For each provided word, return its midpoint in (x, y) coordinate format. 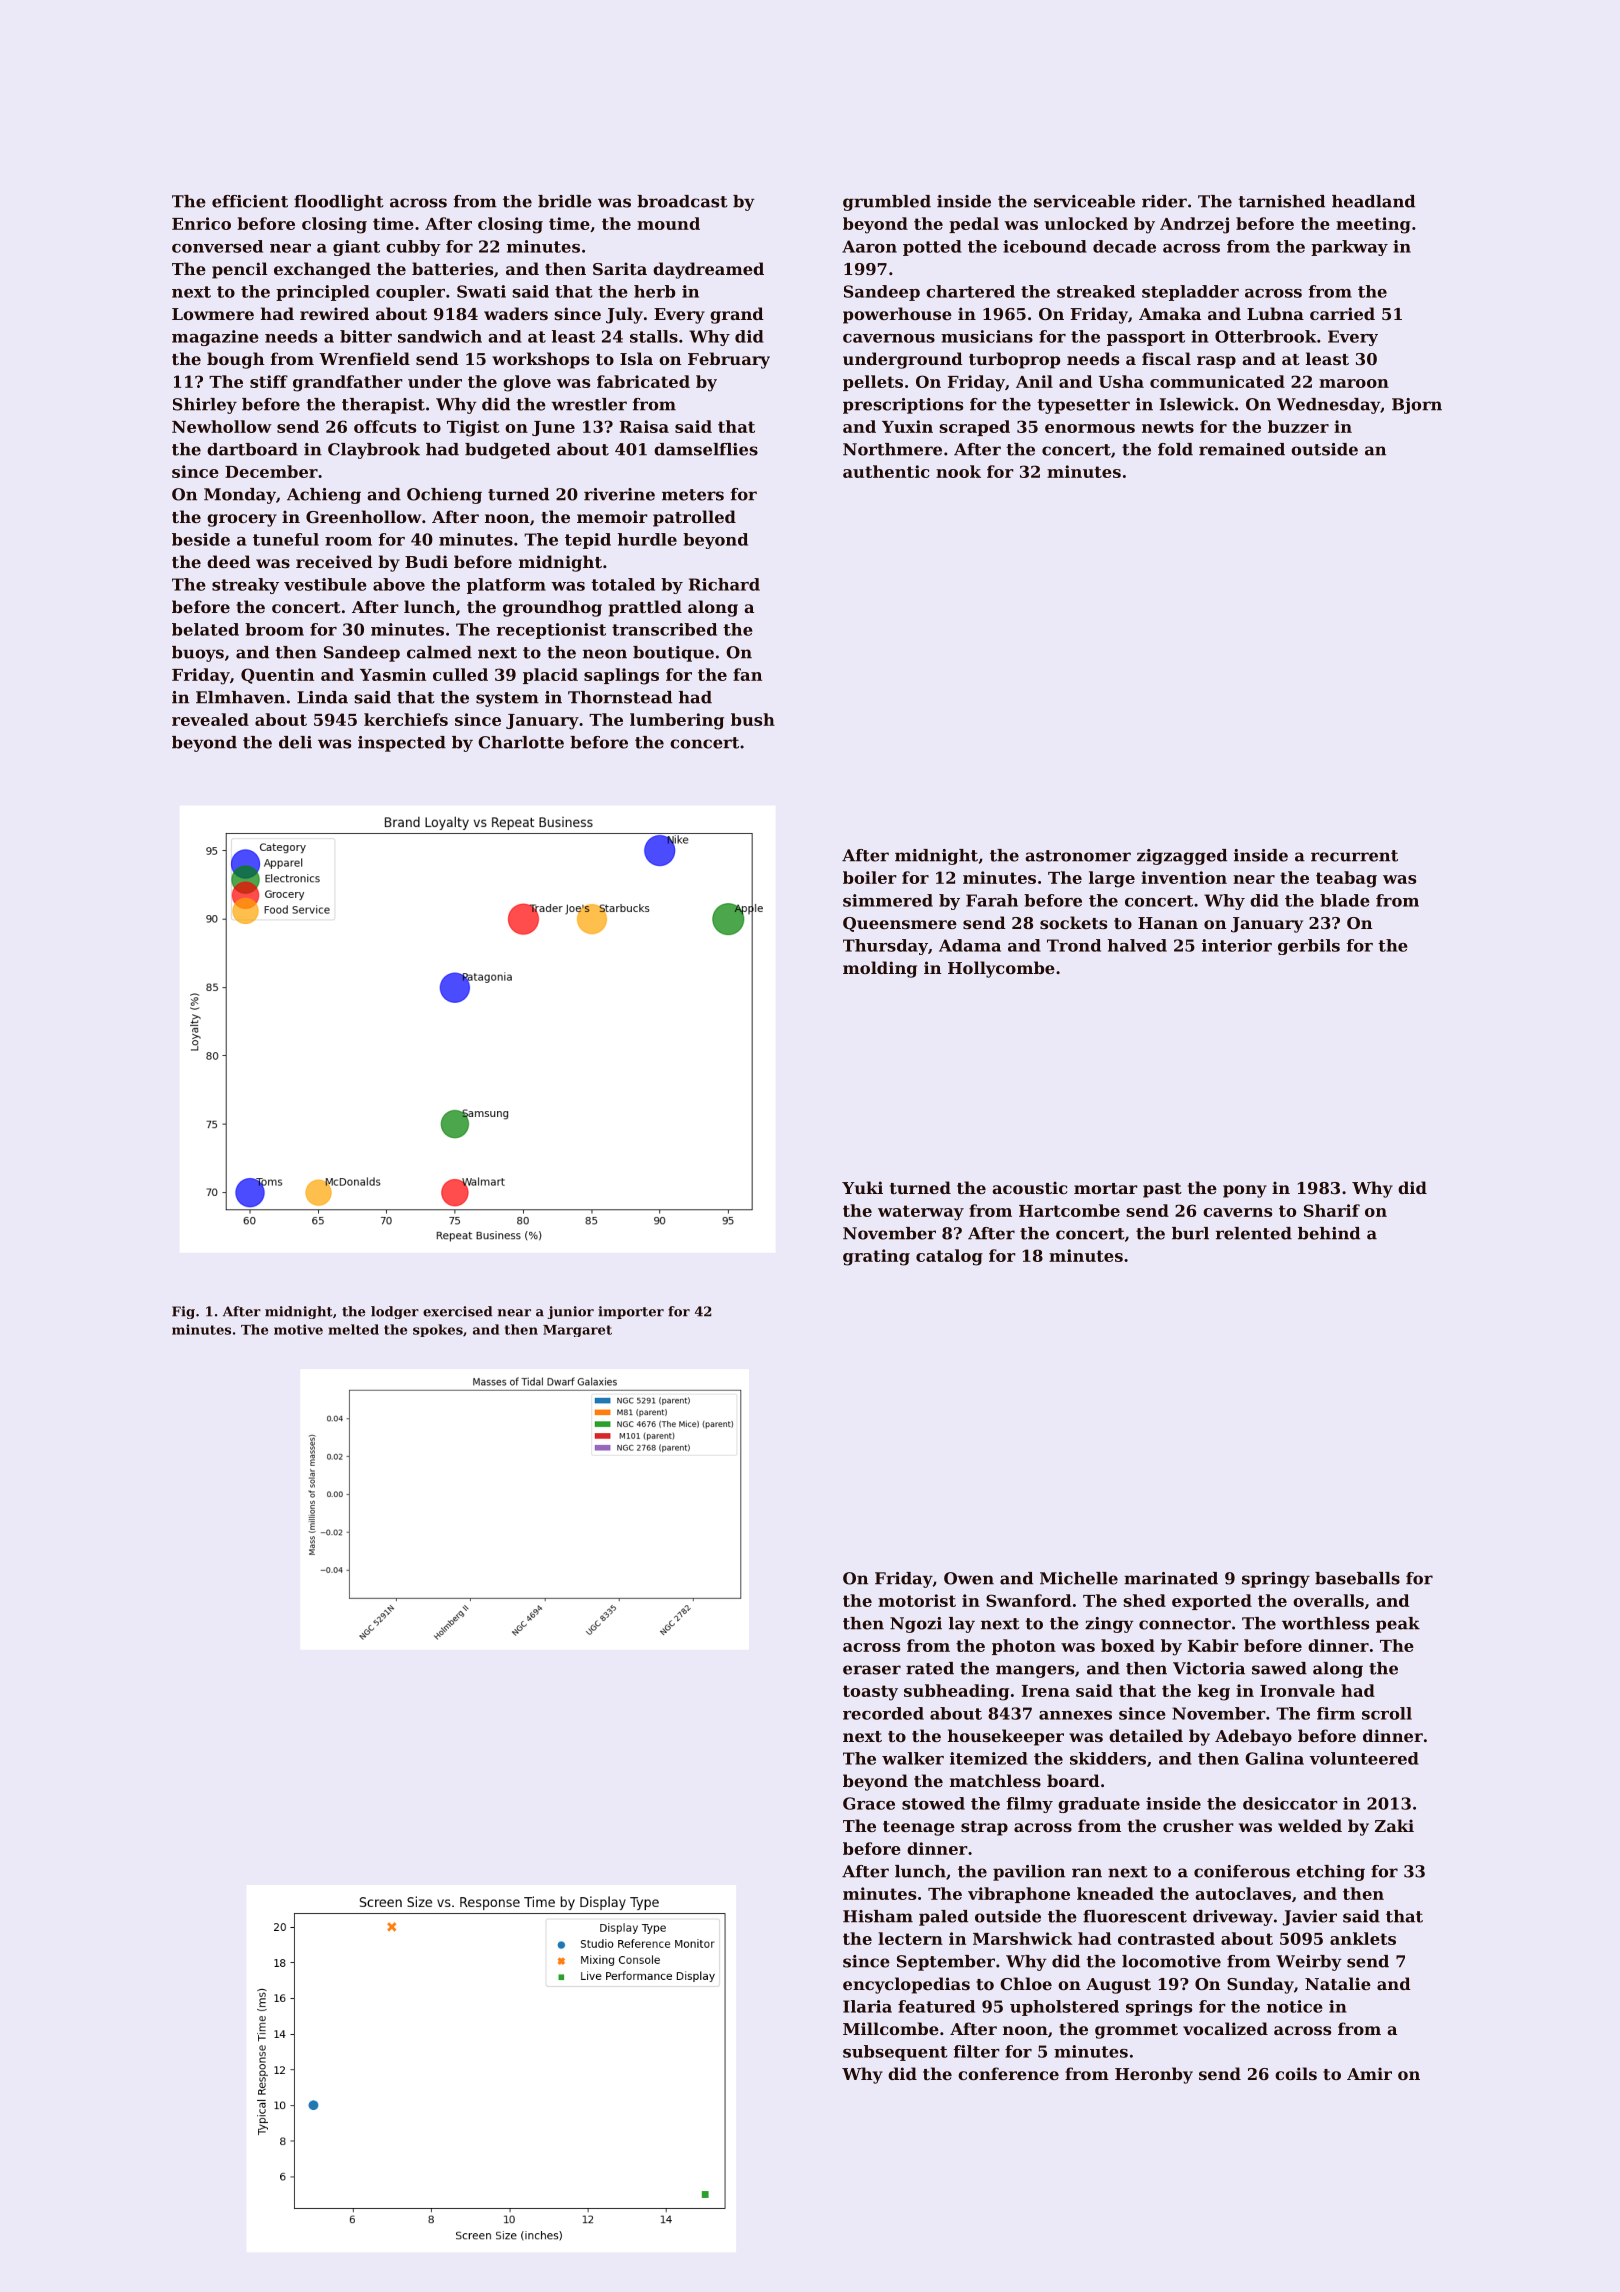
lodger (395, 1312)
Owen (969, 1578)
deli (295, 742)
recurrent (1354, 856)
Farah (992, 900)
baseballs (1357, 1578)
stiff (269, 381)
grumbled (887, 203)
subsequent (895, 2053)
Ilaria (867, 2006)
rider (1164, 201)
